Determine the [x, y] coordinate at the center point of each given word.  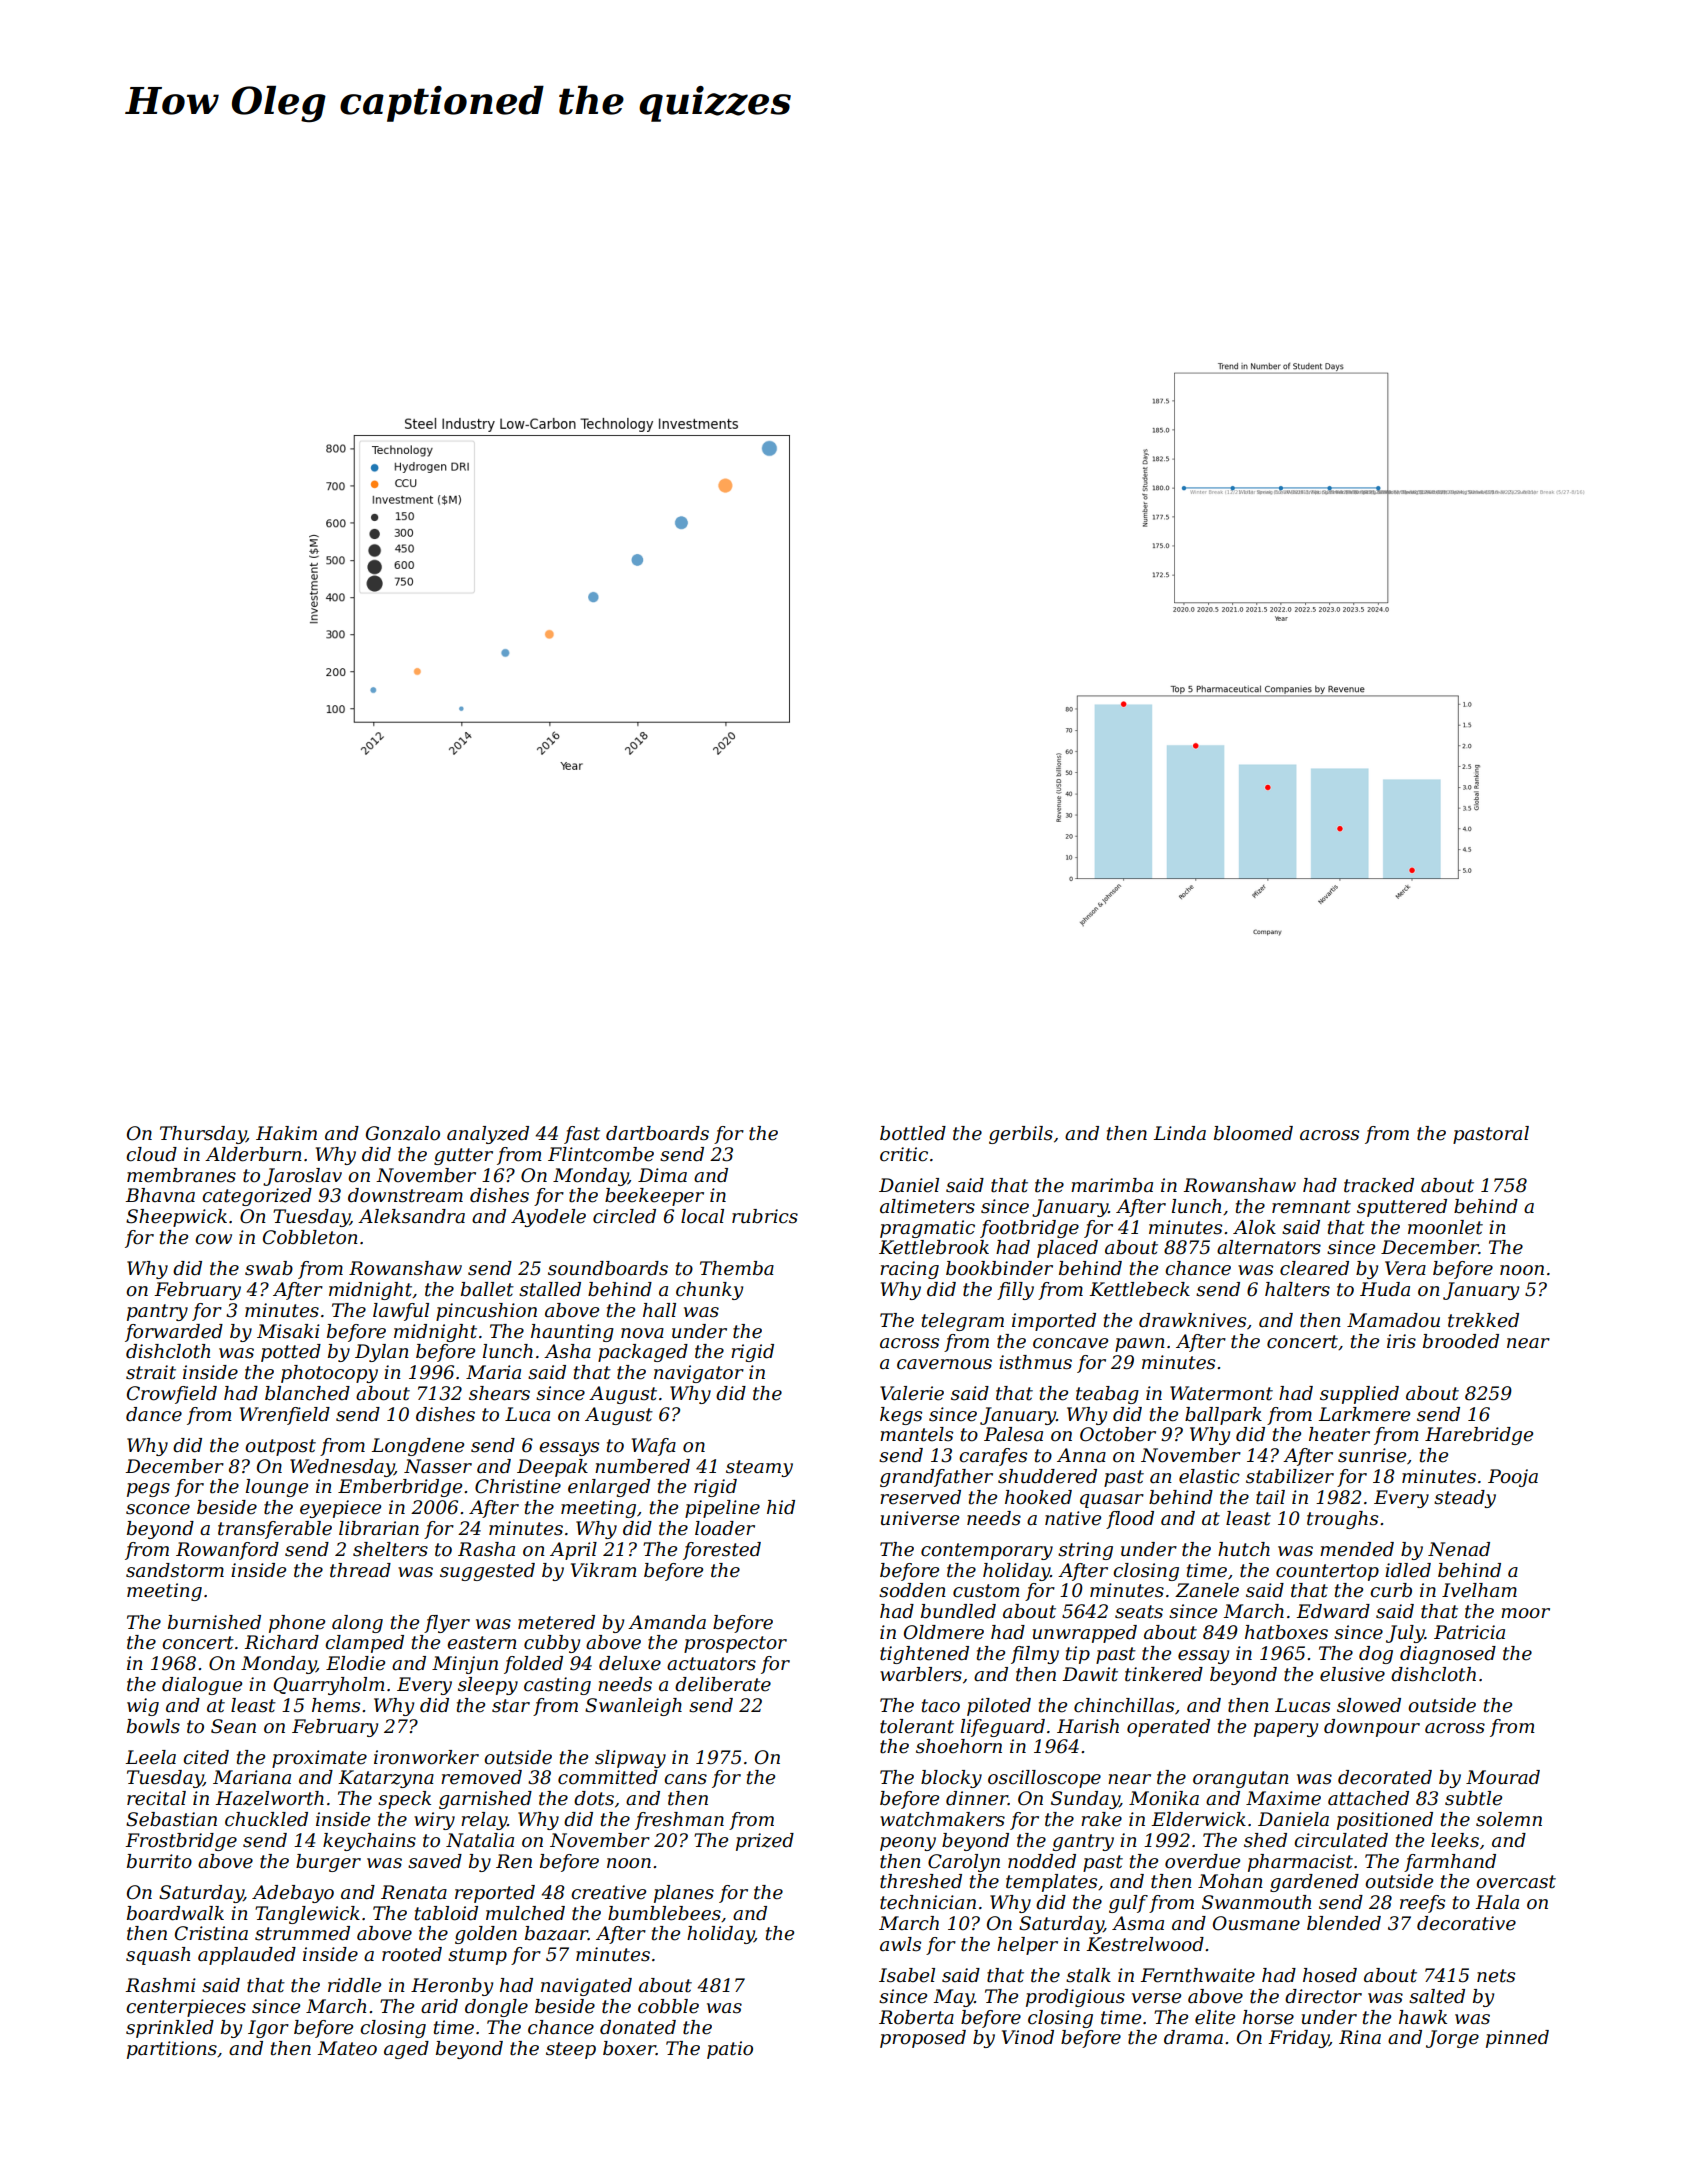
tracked [1379, 1185]
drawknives [1192, 1320]
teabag [1107, 1395]
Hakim [286, 1133]
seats [1139, 1612]
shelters [390, 1549]
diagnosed [1448, 1655]
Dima [662, 1175]
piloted [999, 1707]
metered [556, 1622]
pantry [157, 1312]
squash [158, 1956]
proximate [319, 1759]
